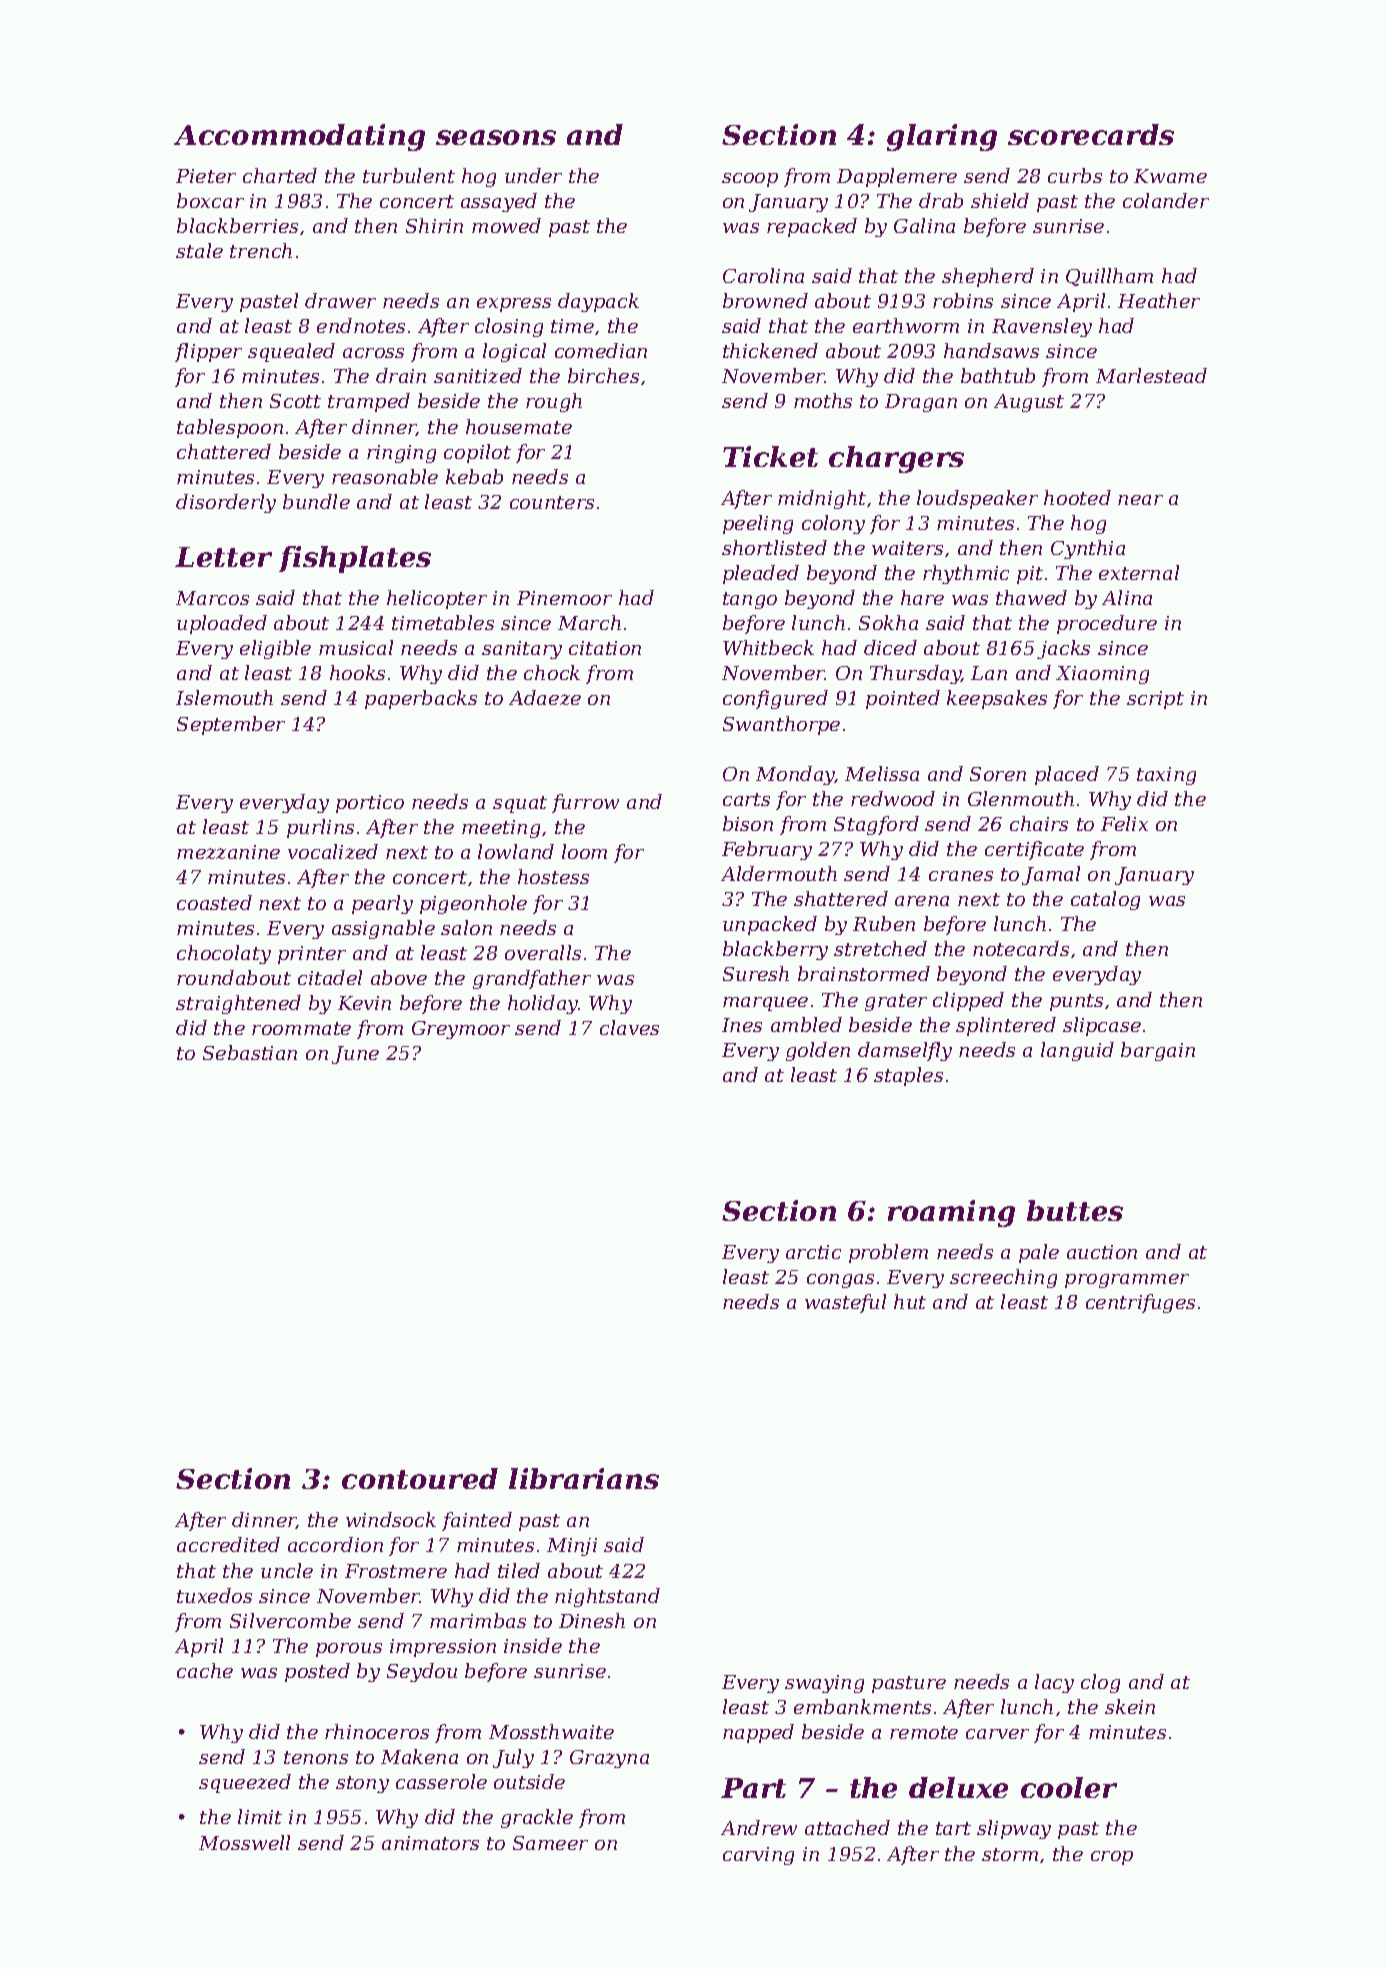  What do you see at coordinates (250, 1052) in the screenshot?
I see `Sebastian` at bounding box center [250, 1052].
